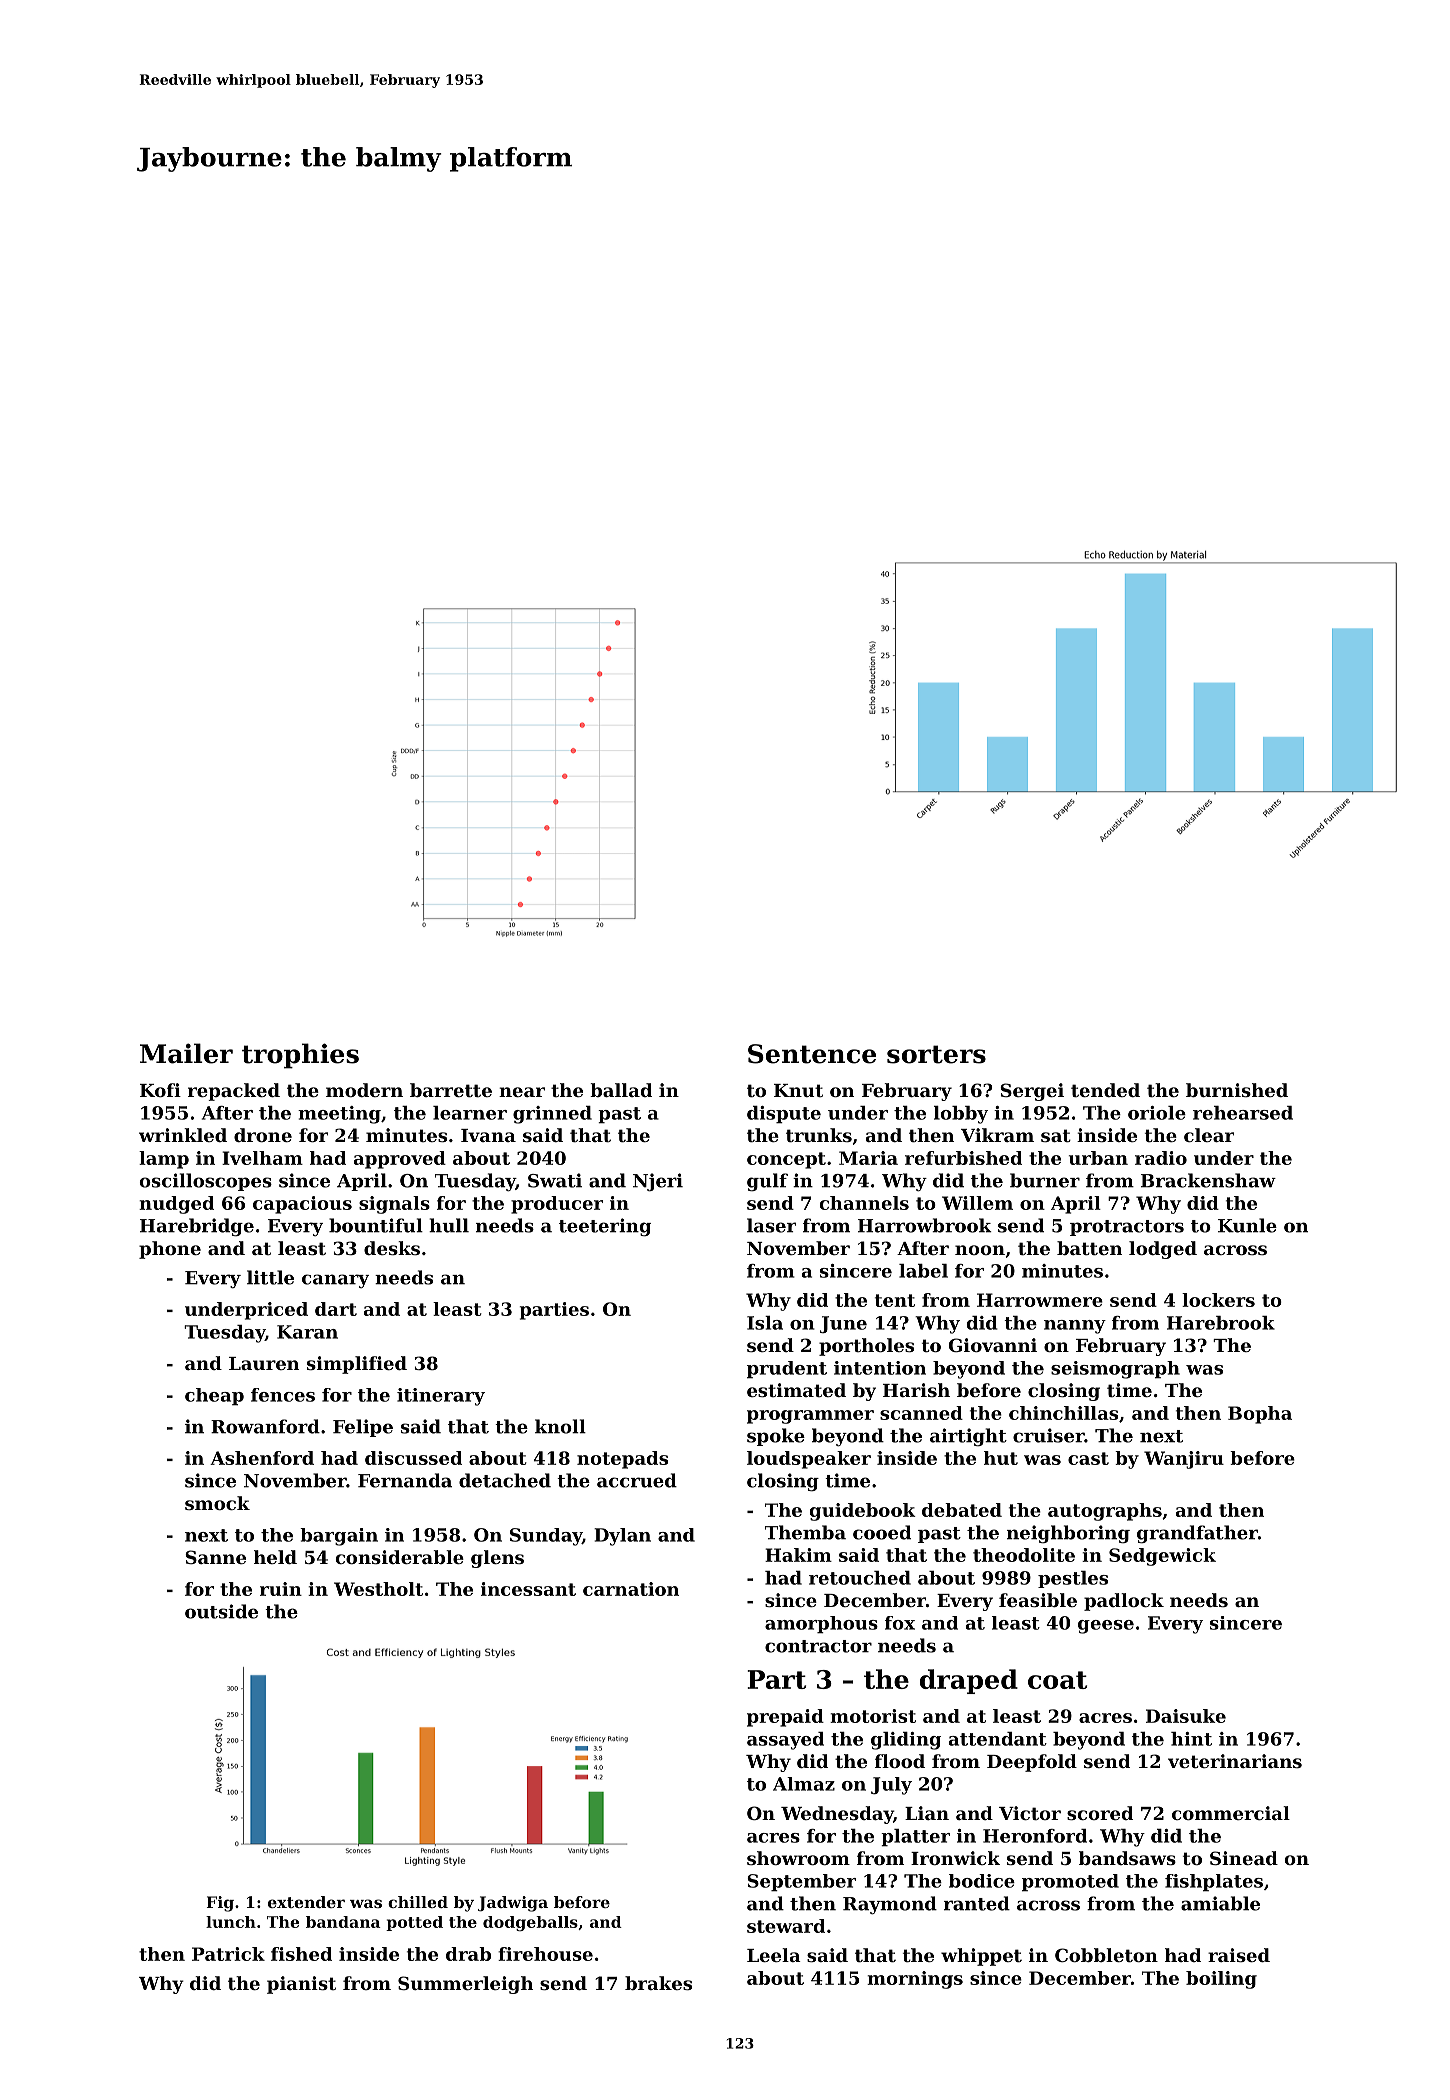 The height and width of the page is (2100, 1450). What do you see at coordinates (170, 1250) in the page?
I see `phone` at bounding box center [170, 1250].
